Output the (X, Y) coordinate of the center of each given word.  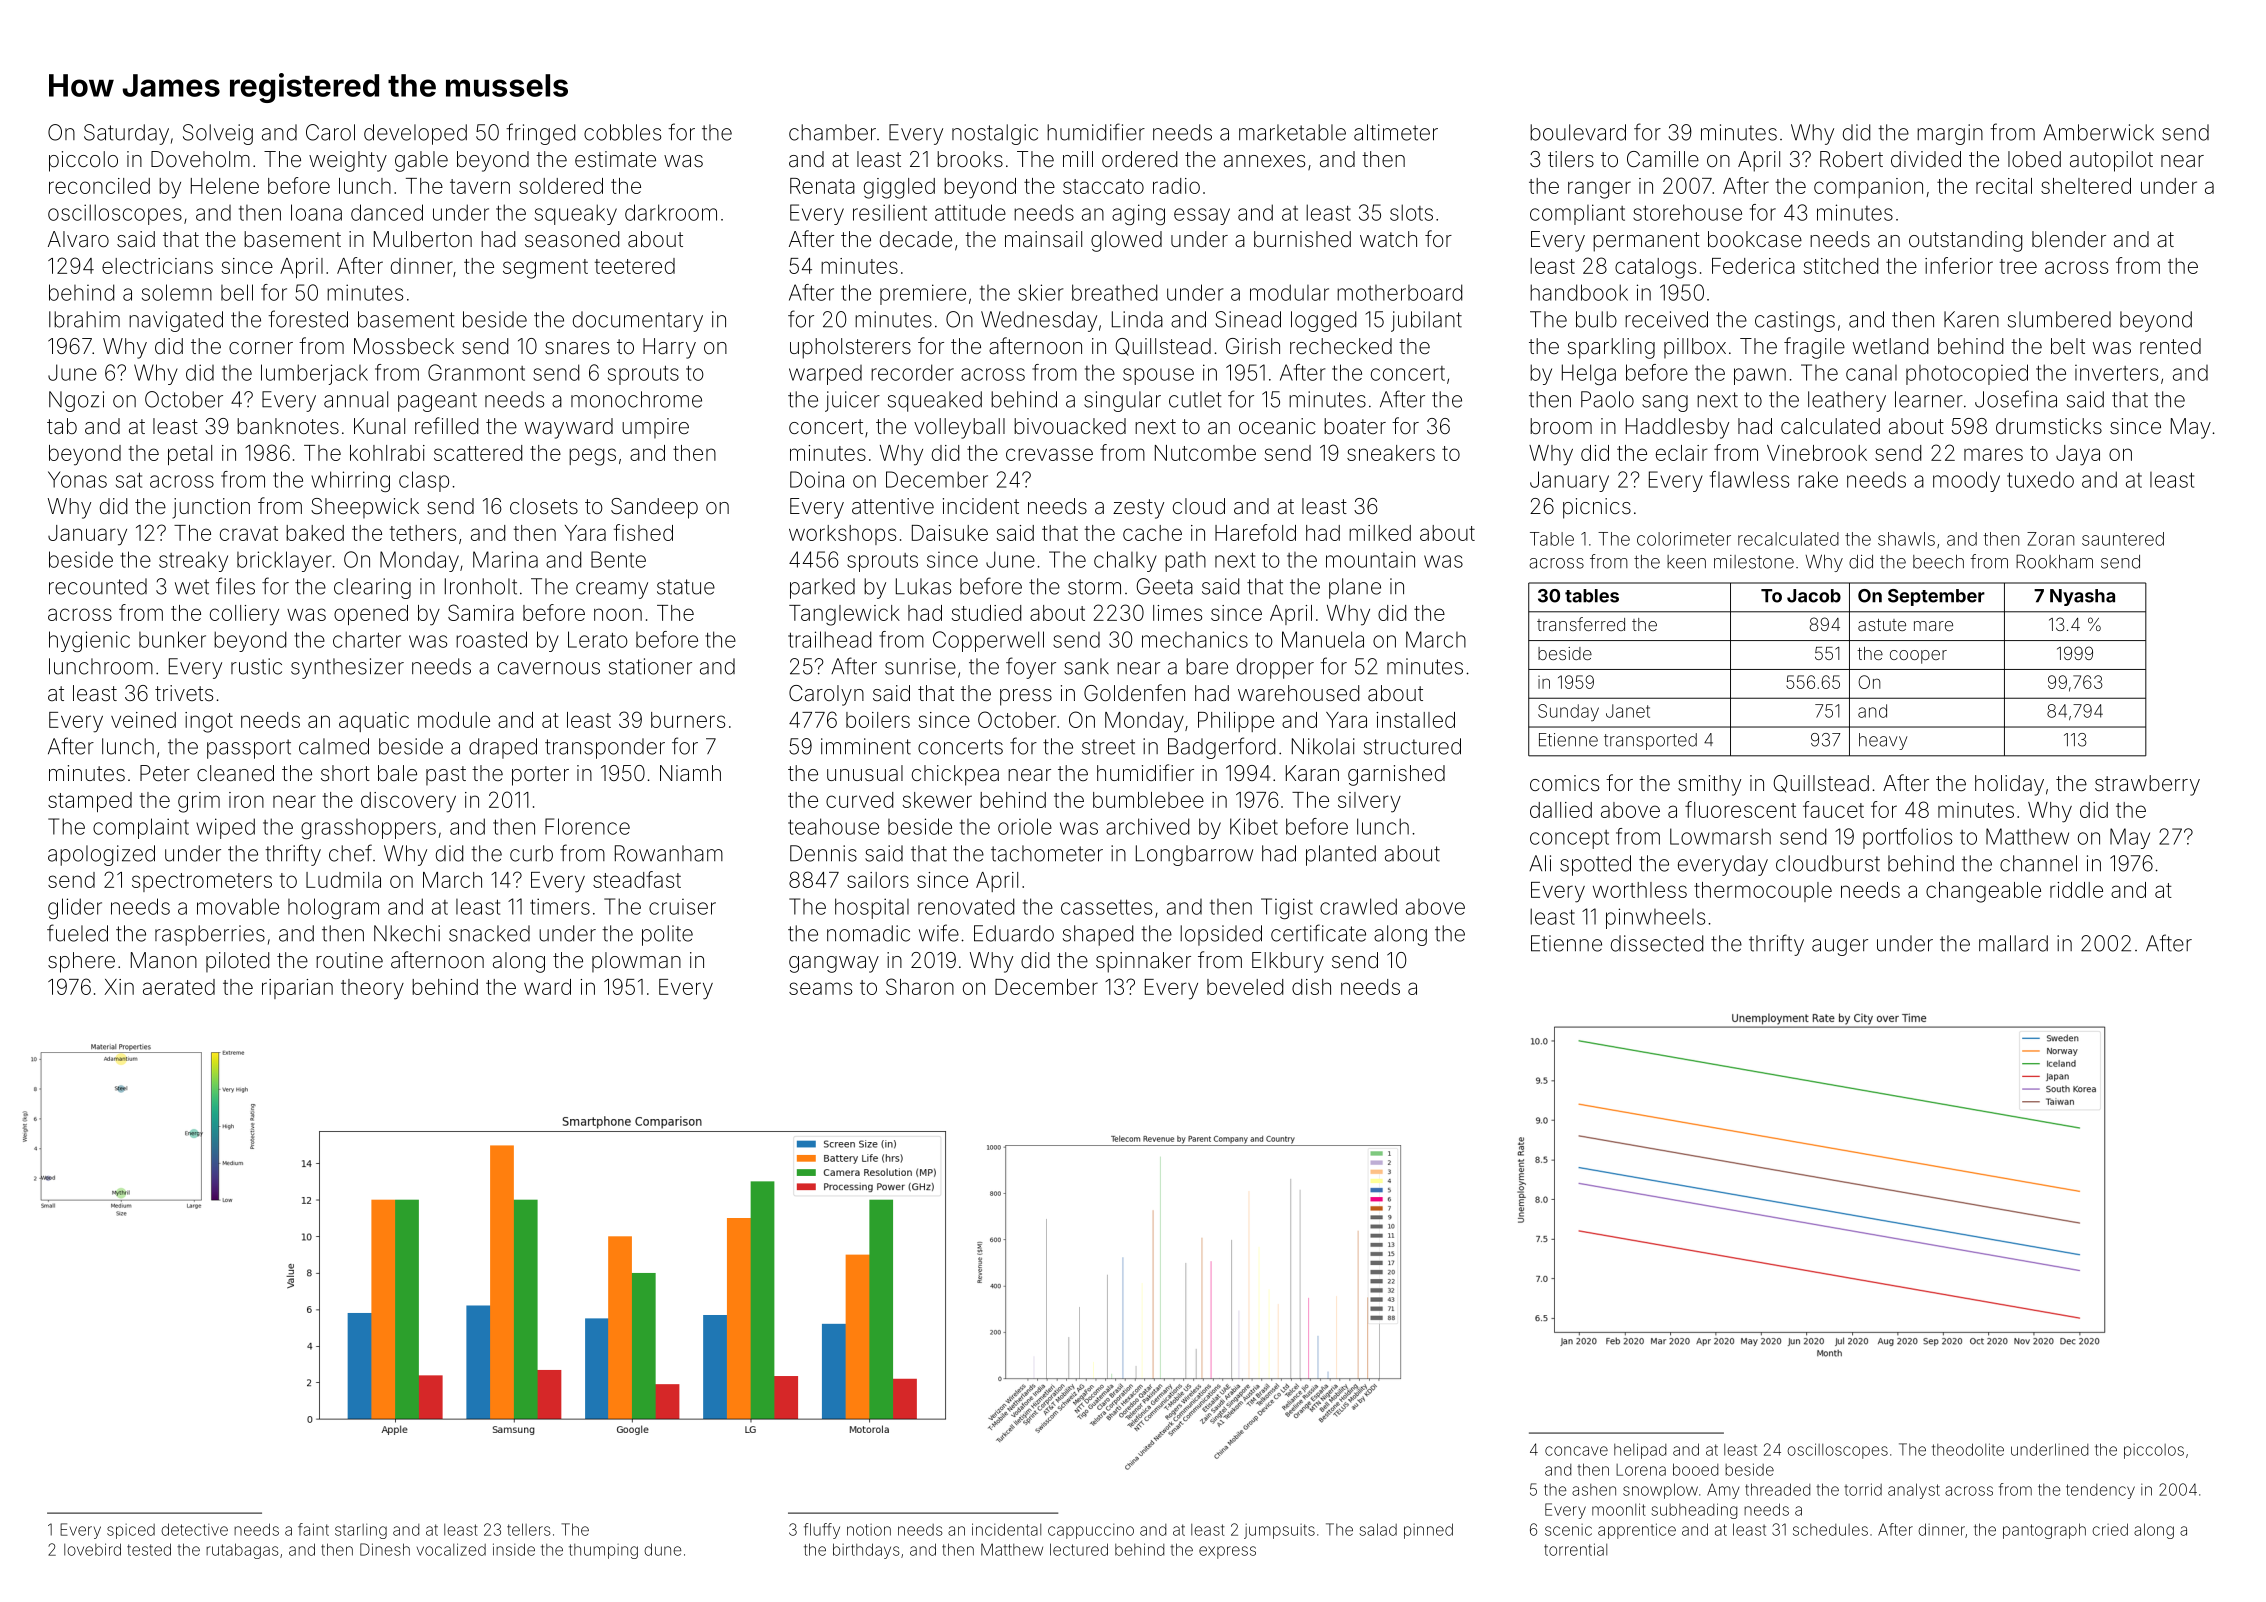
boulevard (1578, 132)
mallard (2013, 943)
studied (986, 613)
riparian (297, 989)
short (345, 773)
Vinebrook (1817, 453)
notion (869, 1530)
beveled (1245, 987)
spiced (131, 1531)
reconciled (99, 186)
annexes (1264, 161)
